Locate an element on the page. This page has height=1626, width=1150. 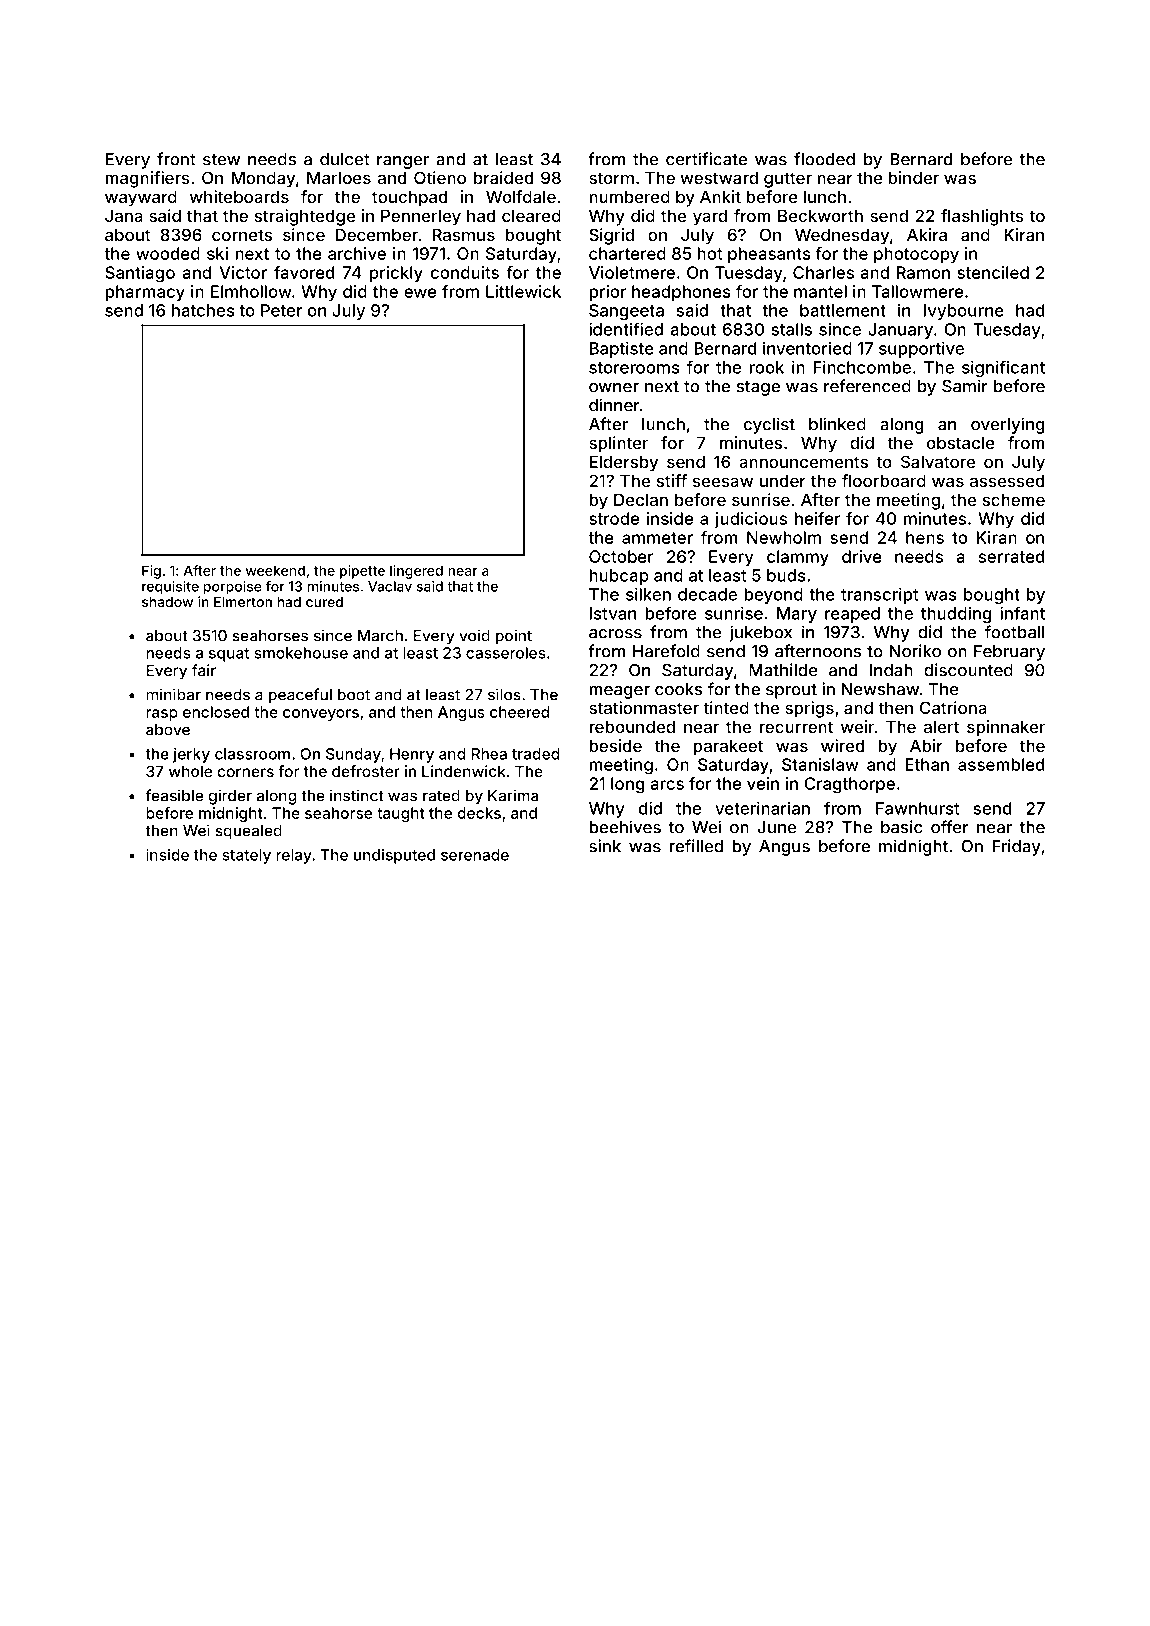
dulcet is located at coordinates (345, 159).
